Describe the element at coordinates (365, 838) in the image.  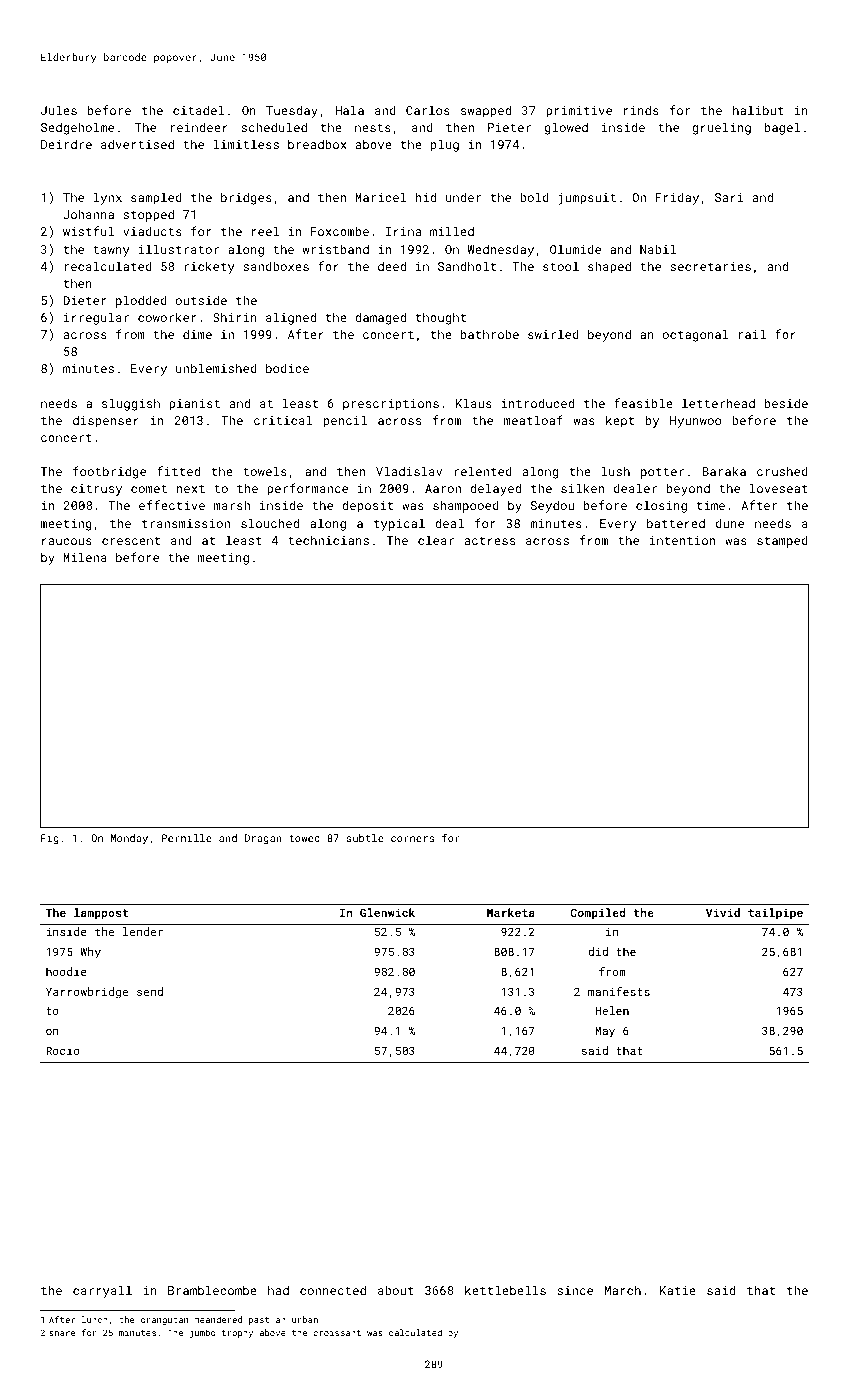
I see `subtle` at that location.
